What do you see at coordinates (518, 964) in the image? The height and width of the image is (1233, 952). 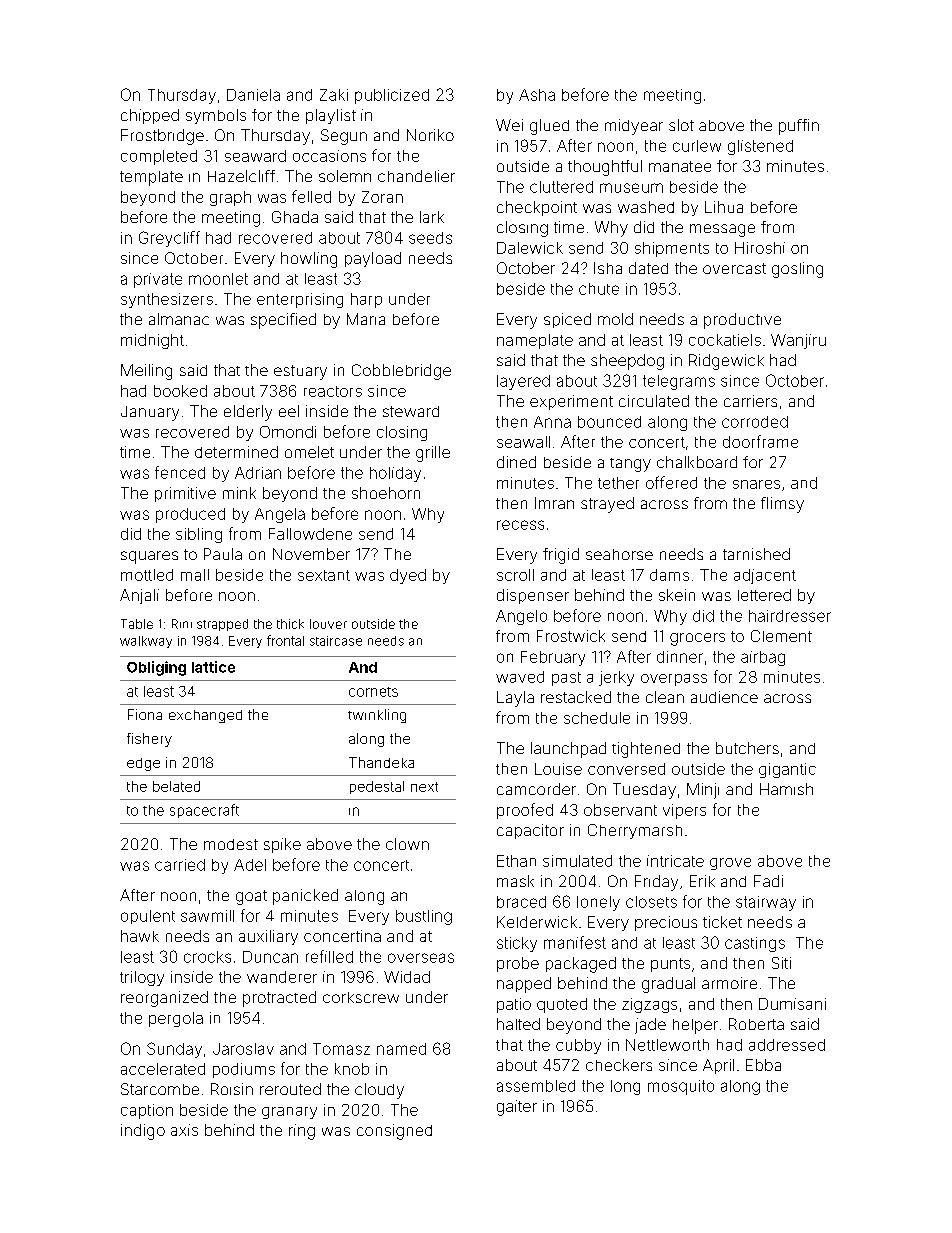 I see `probe` at bounding box center [518, 964].
